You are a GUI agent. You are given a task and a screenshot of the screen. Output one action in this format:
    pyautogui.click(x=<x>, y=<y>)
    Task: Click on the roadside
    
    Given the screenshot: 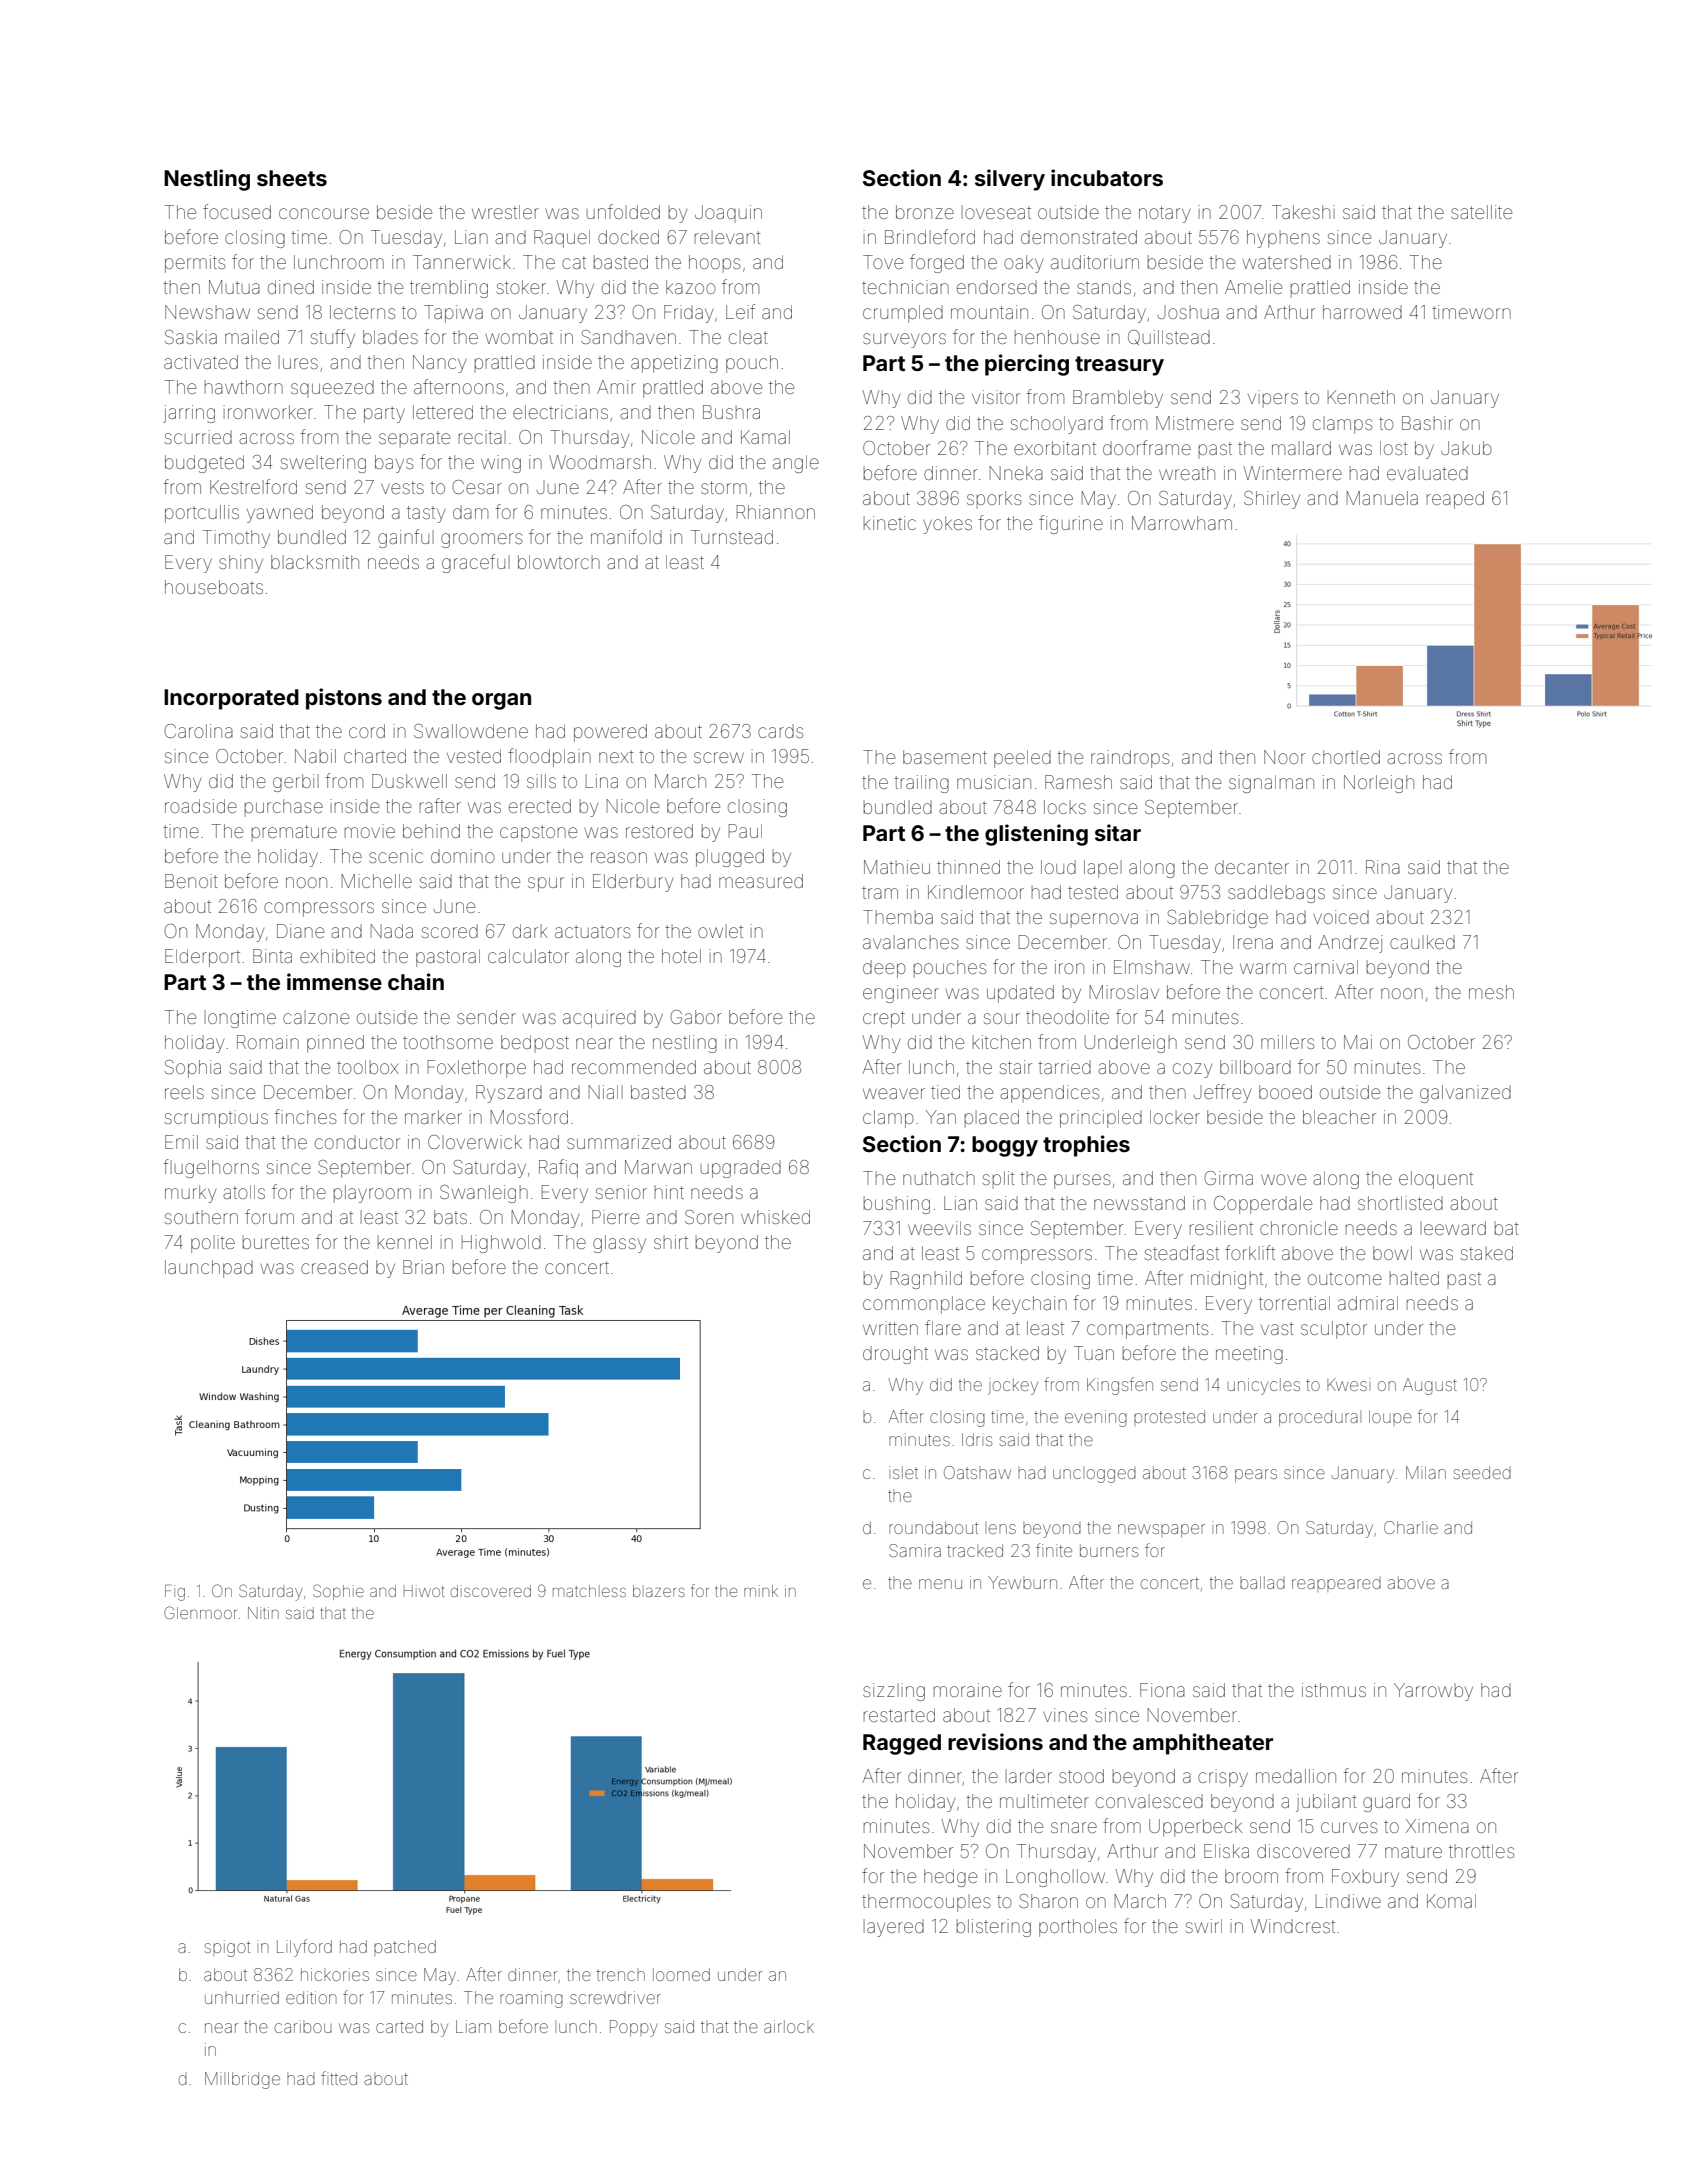 What is the action you would take?
    pyautogui.click(x=201, y=806)
